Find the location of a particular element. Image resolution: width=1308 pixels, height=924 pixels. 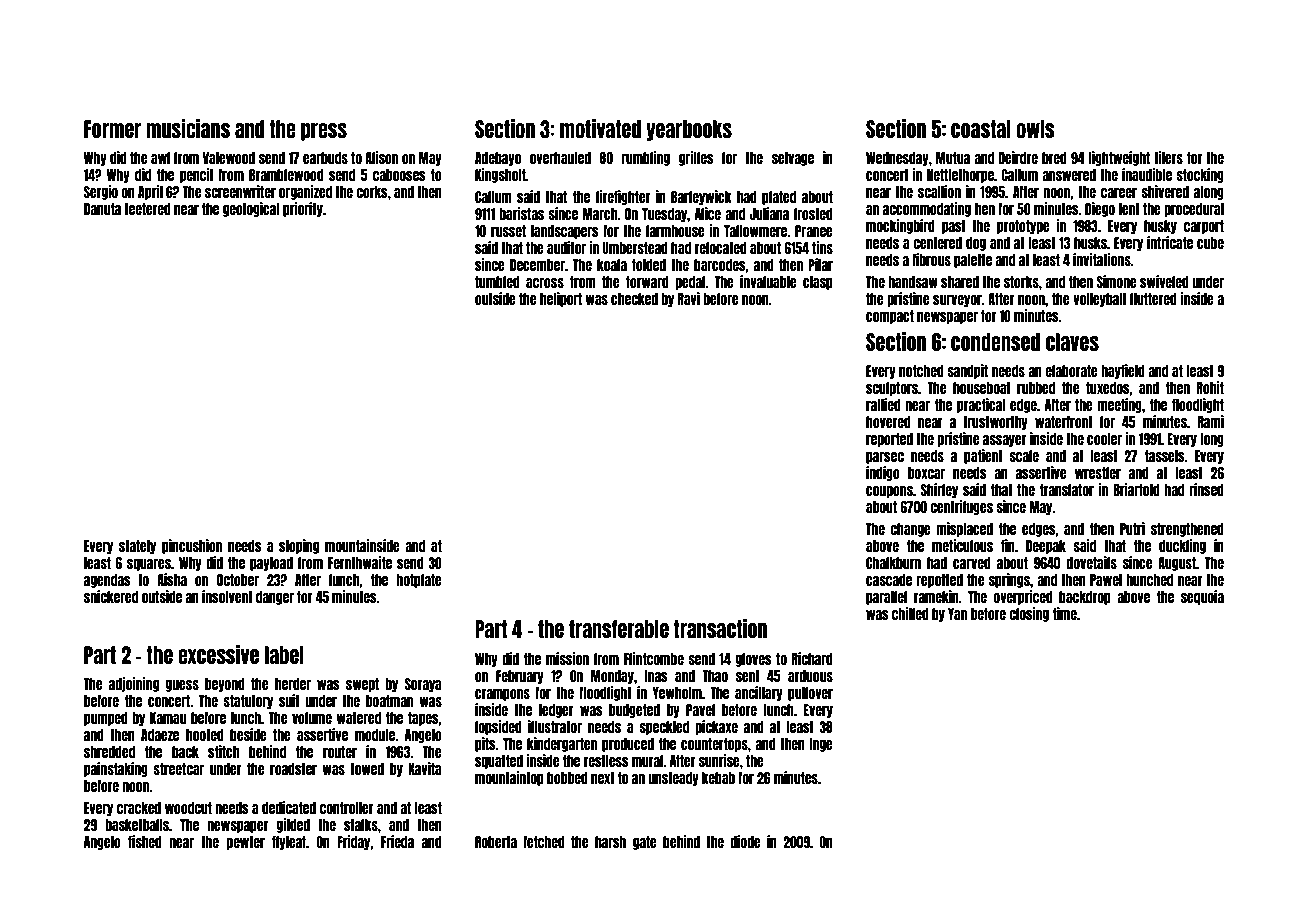

gate is located at coordinates (645, 843).
